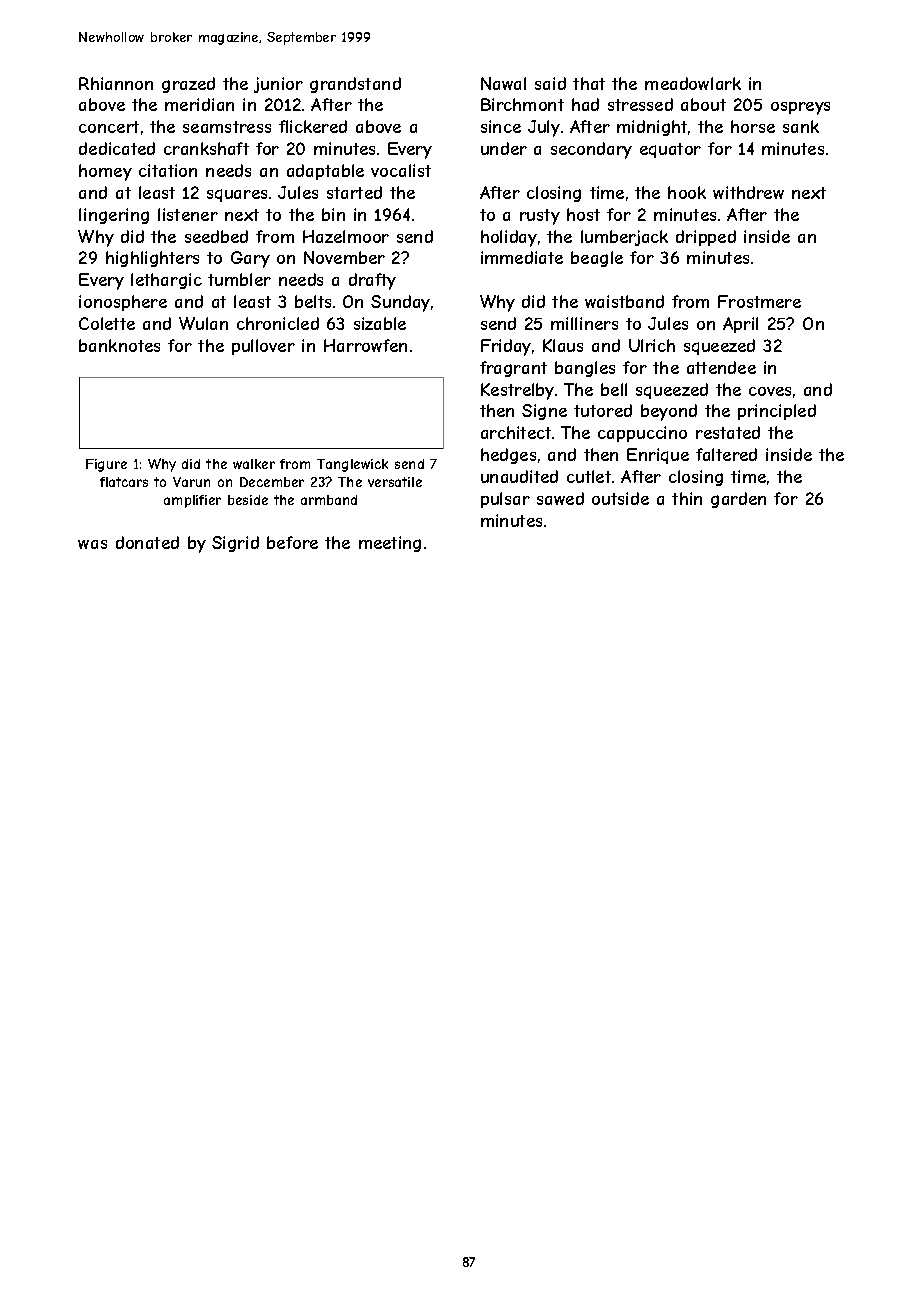  I want to click on Harrowfen, so click(365, 345).
